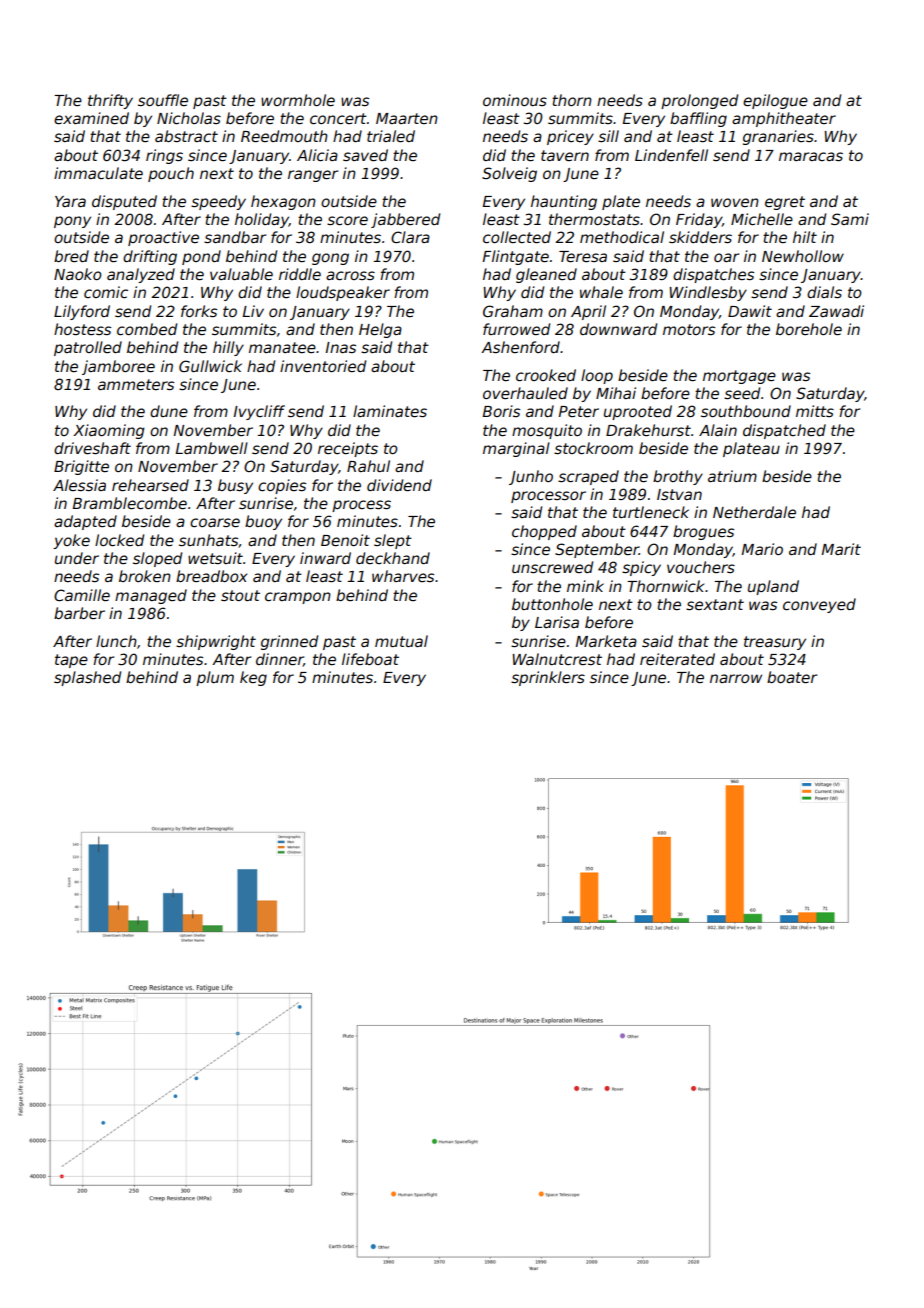 The width and height of the image is (924, 1308). Describe the element at coordinates (515, 100) in the image. I see `ominous` at that location.
